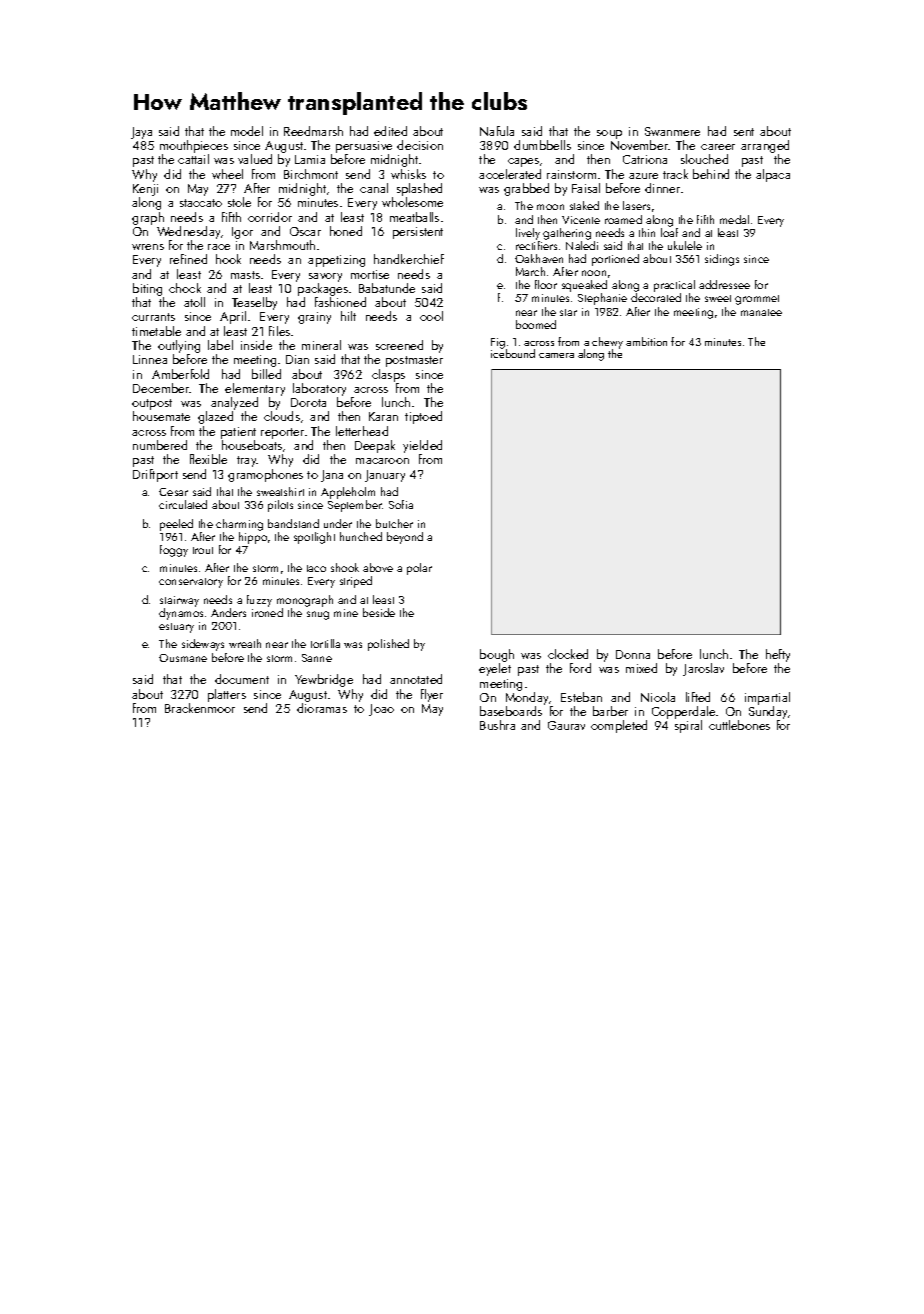 This screenshot has height=1314, width=924. What do you see at coordinates (568, 312) in the screenshot?
I see `star` at bounding box center [568, 312].
